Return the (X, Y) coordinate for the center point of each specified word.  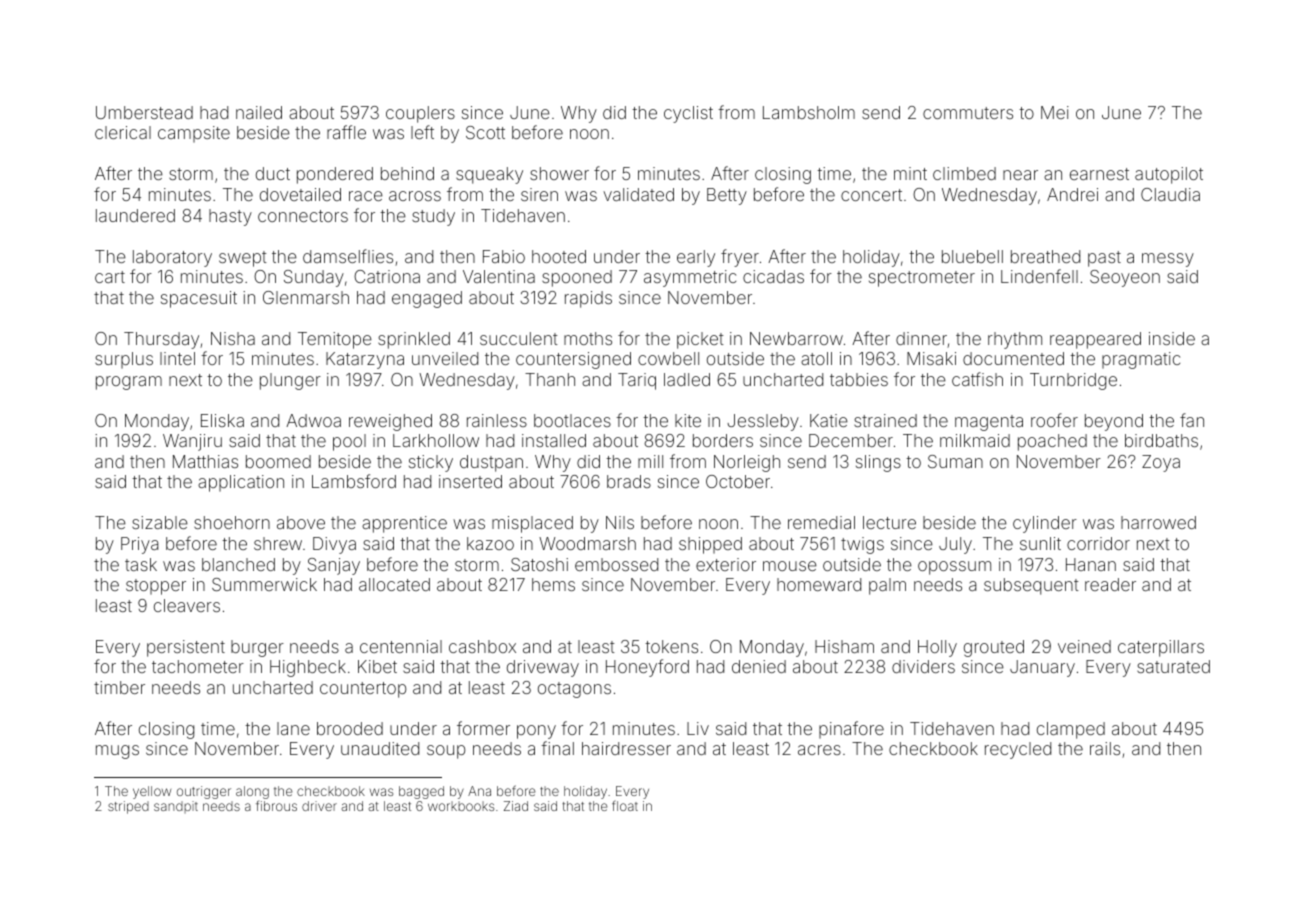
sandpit (176, 807)
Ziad (516, 806)
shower (559, 173)
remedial (821, 522)
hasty (230, 217)
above (301, 522)
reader (1110, 584)
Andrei (1072, 194)
